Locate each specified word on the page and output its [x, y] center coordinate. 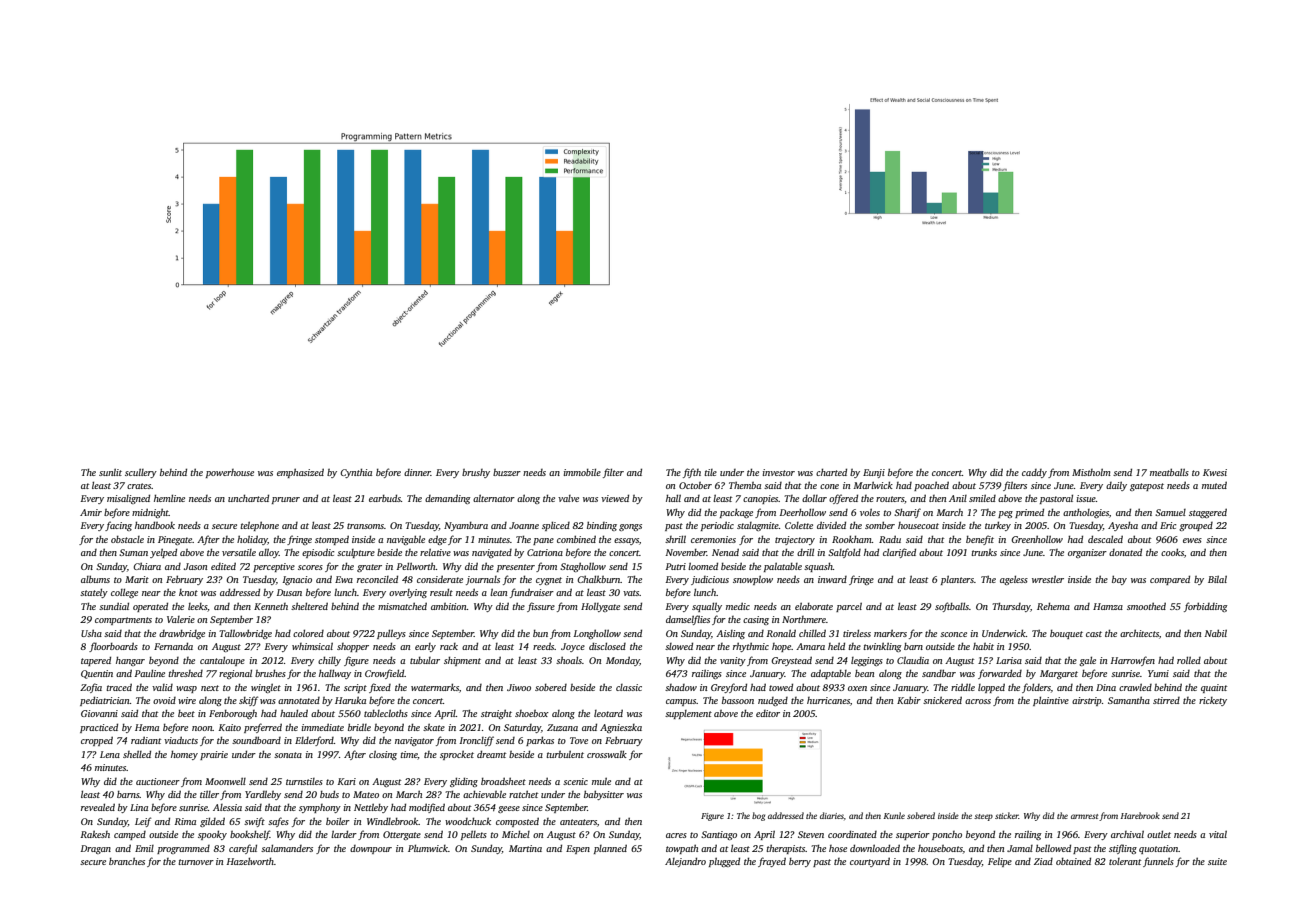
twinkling [882, 647]
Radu [890, 539]
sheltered [309, 606]
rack [449, 646]
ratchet [523, 794]
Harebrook [1140, 815]
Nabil [1216, 633]
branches [127, 861]
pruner [286, 500]
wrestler [1048, 579]
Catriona [545, 552]
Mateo [366, 794]
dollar [814, 498]
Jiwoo [519, 687]
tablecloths [386, 713]
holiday [252, 540]
